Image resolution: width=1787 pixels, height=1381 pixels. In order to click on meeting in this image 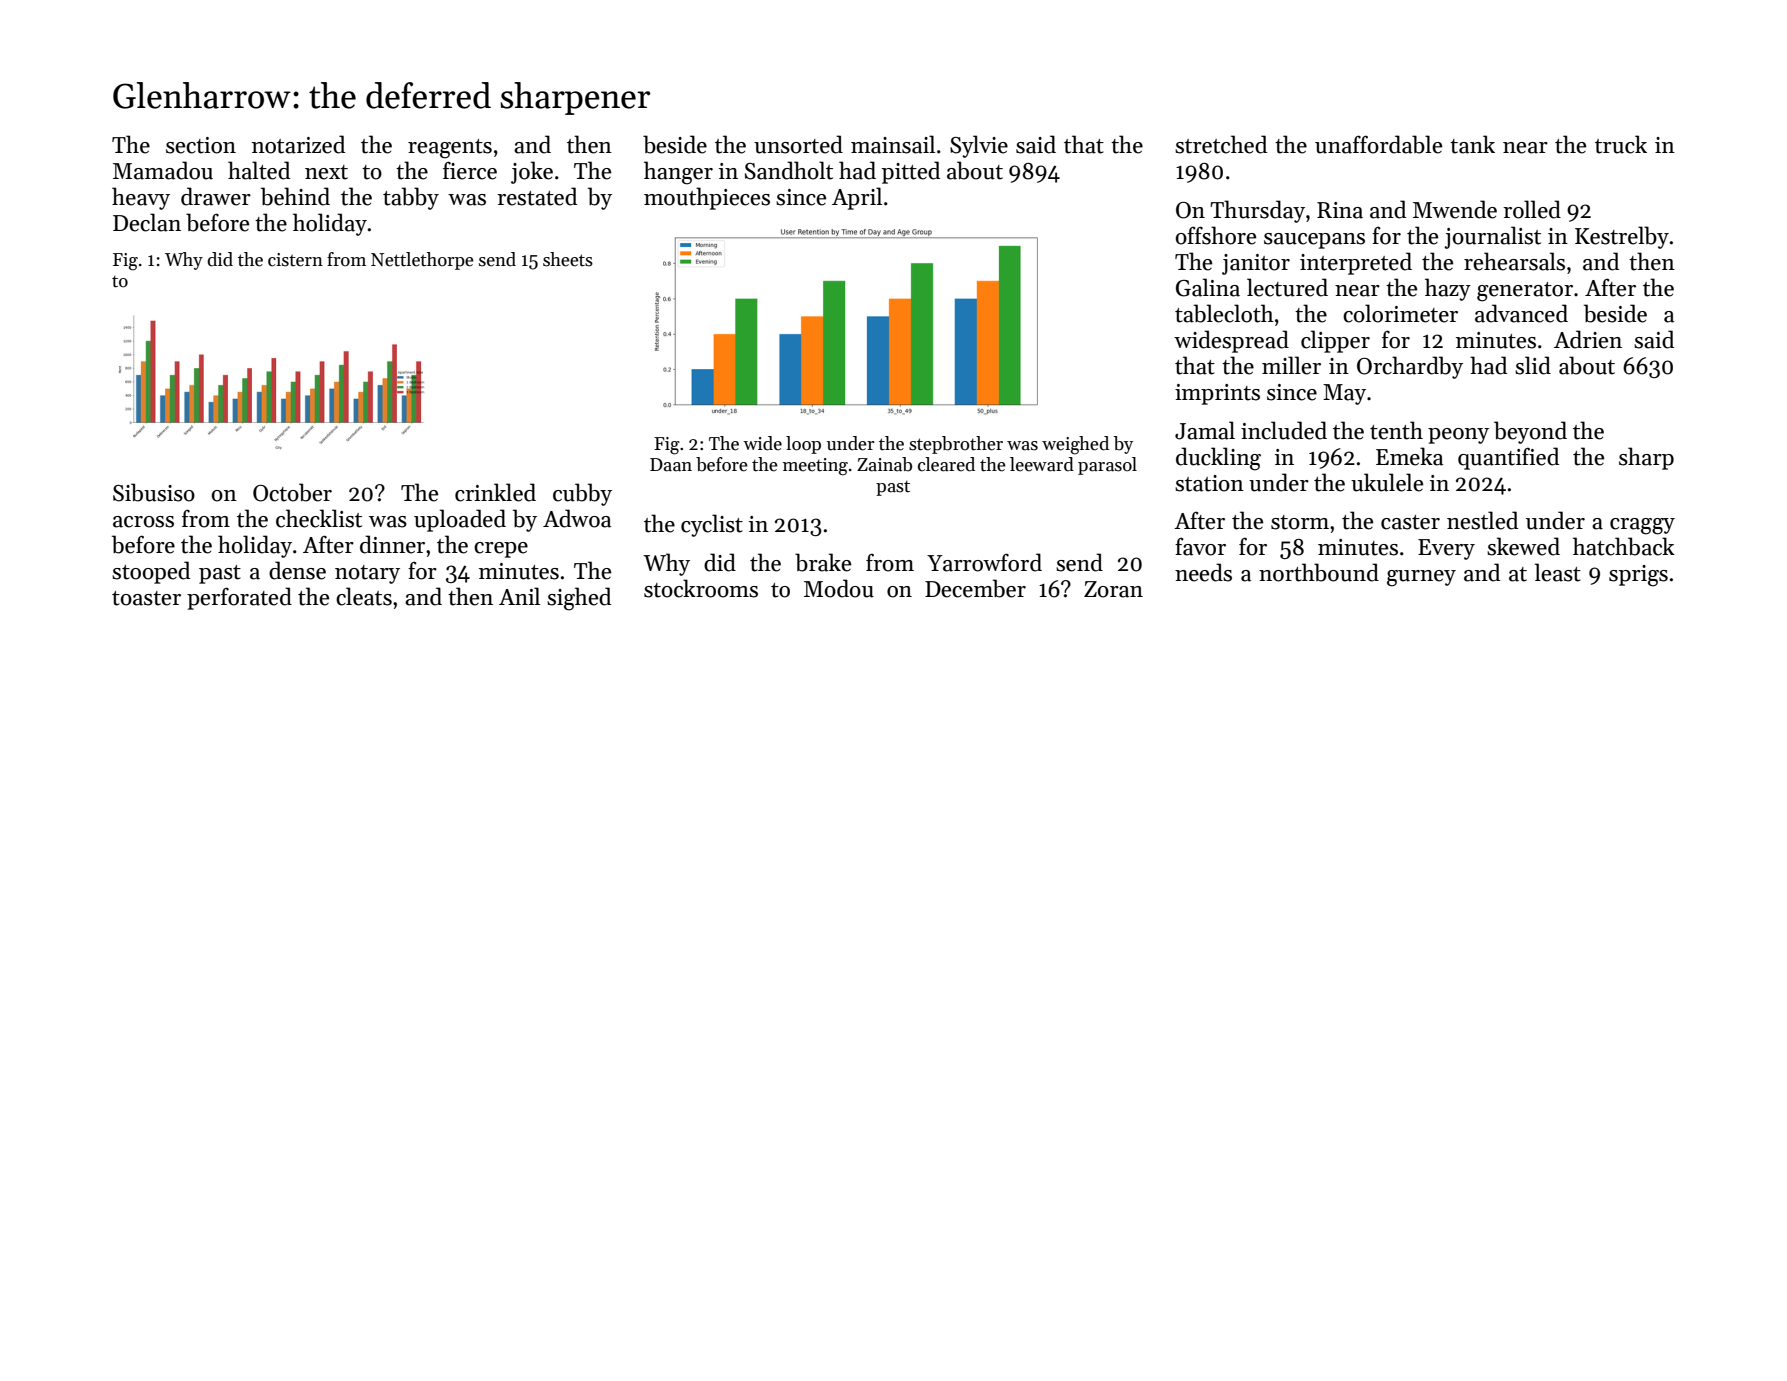, I will do `click(815, 467)`.
